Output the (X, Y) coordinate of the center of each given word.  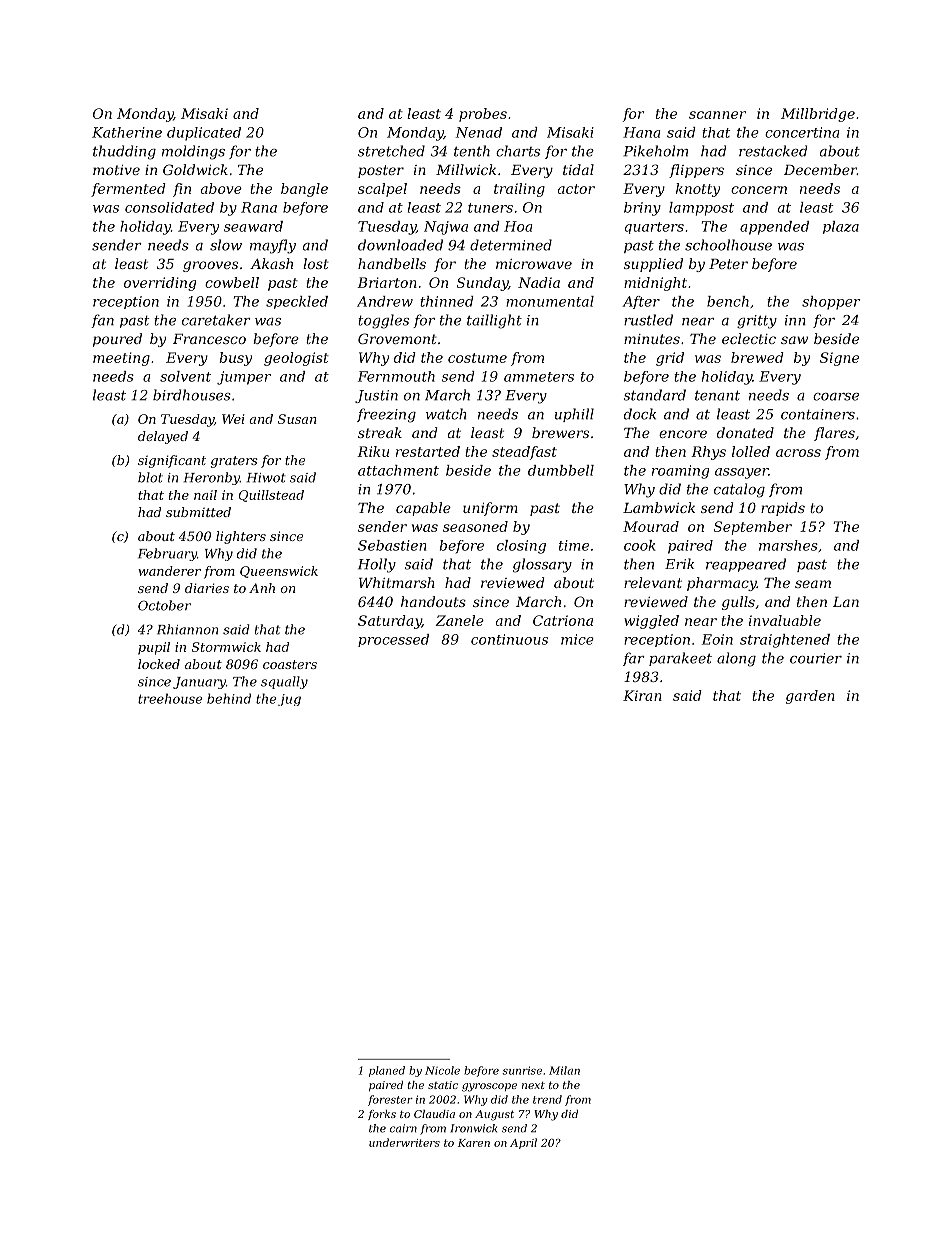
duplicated (204, 134)
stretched (391, 151)
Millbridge (818, 115)
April (523, 1143)
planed (387, 1071)
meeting (121, 359)
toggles (383, 321)
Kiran (642, 695)
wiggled (651, 622)
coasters (290, 664)
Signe (839, 359)
